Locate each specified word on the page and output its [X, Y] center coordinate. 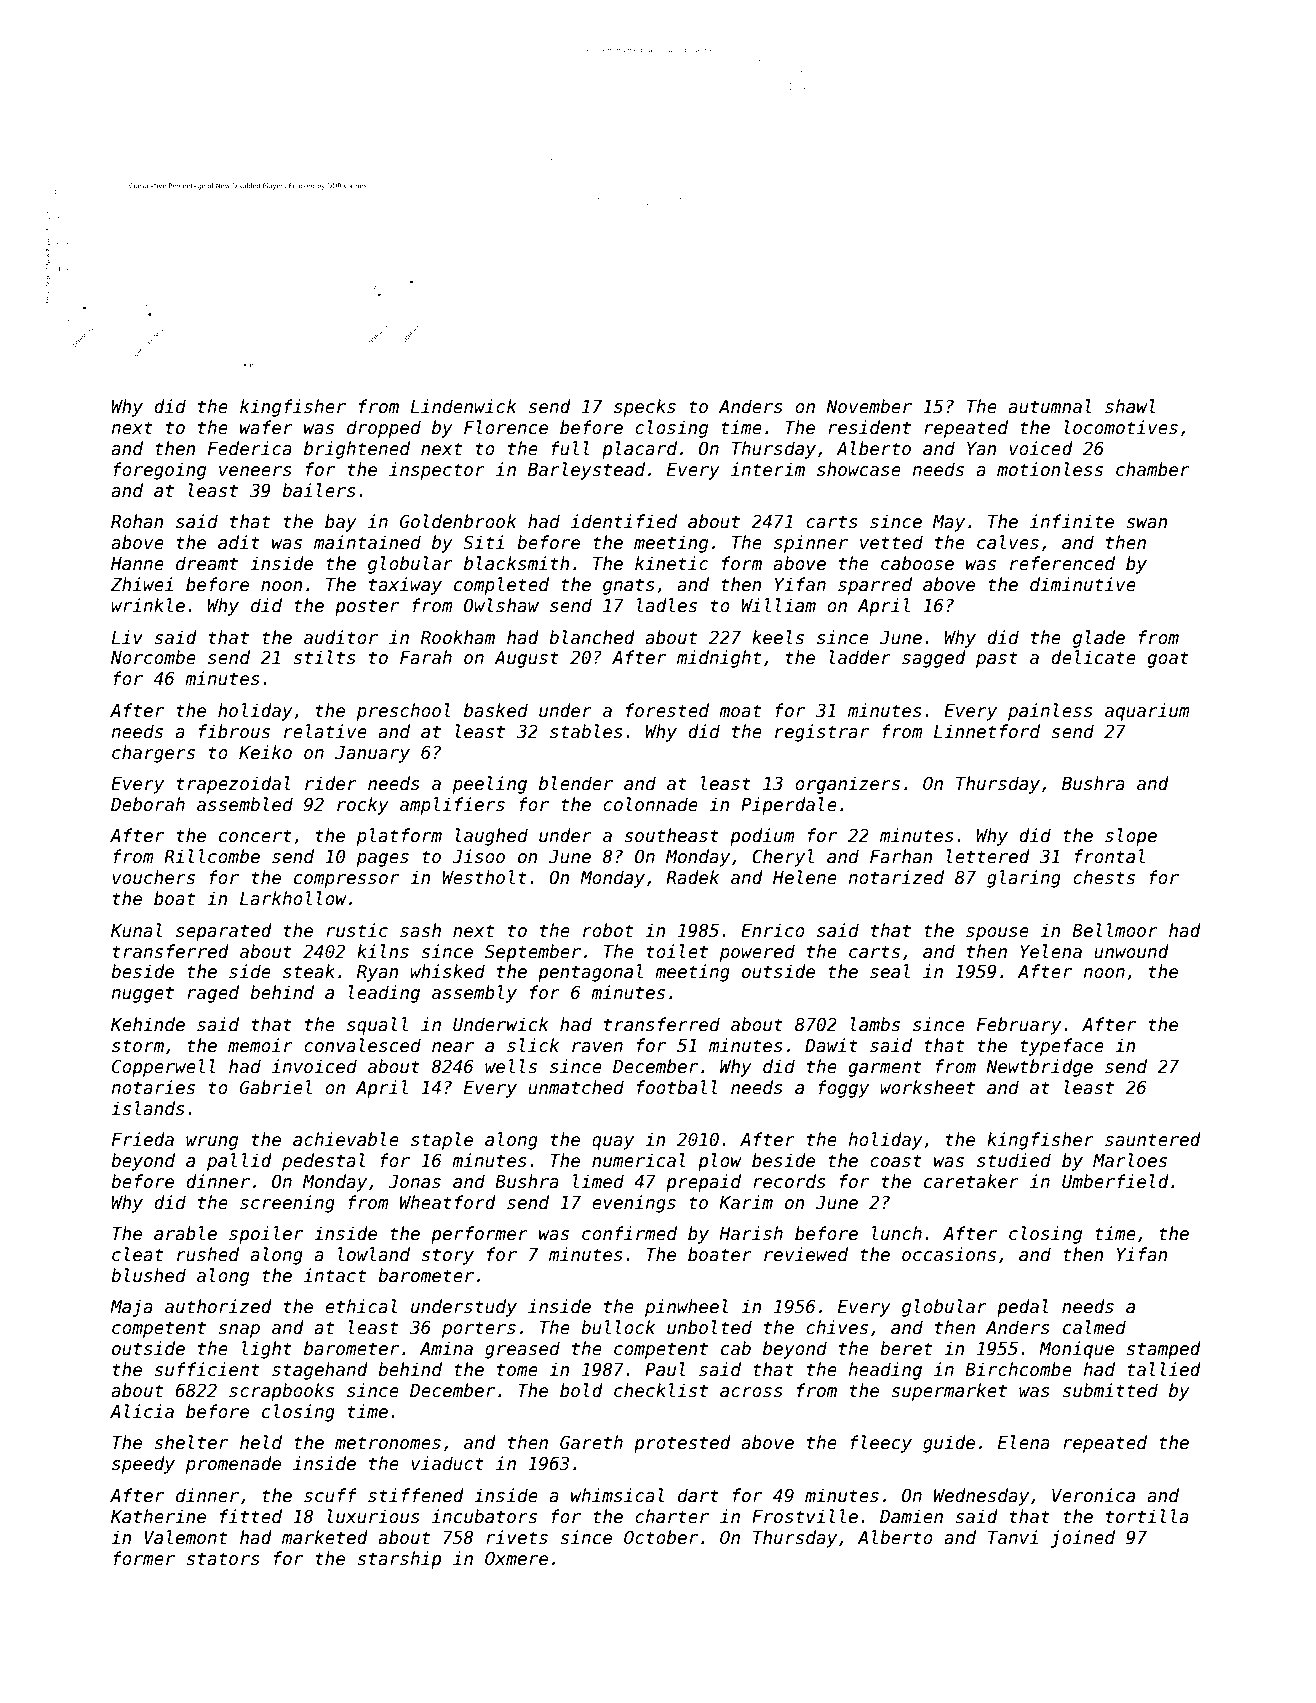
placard [639, 450]
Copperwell [164, 1068]
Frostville [805, 1516]
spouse [997, 934]
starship [399, 1560]
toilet [677, 951]
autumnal [1050, 406]
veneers [255, 471]
